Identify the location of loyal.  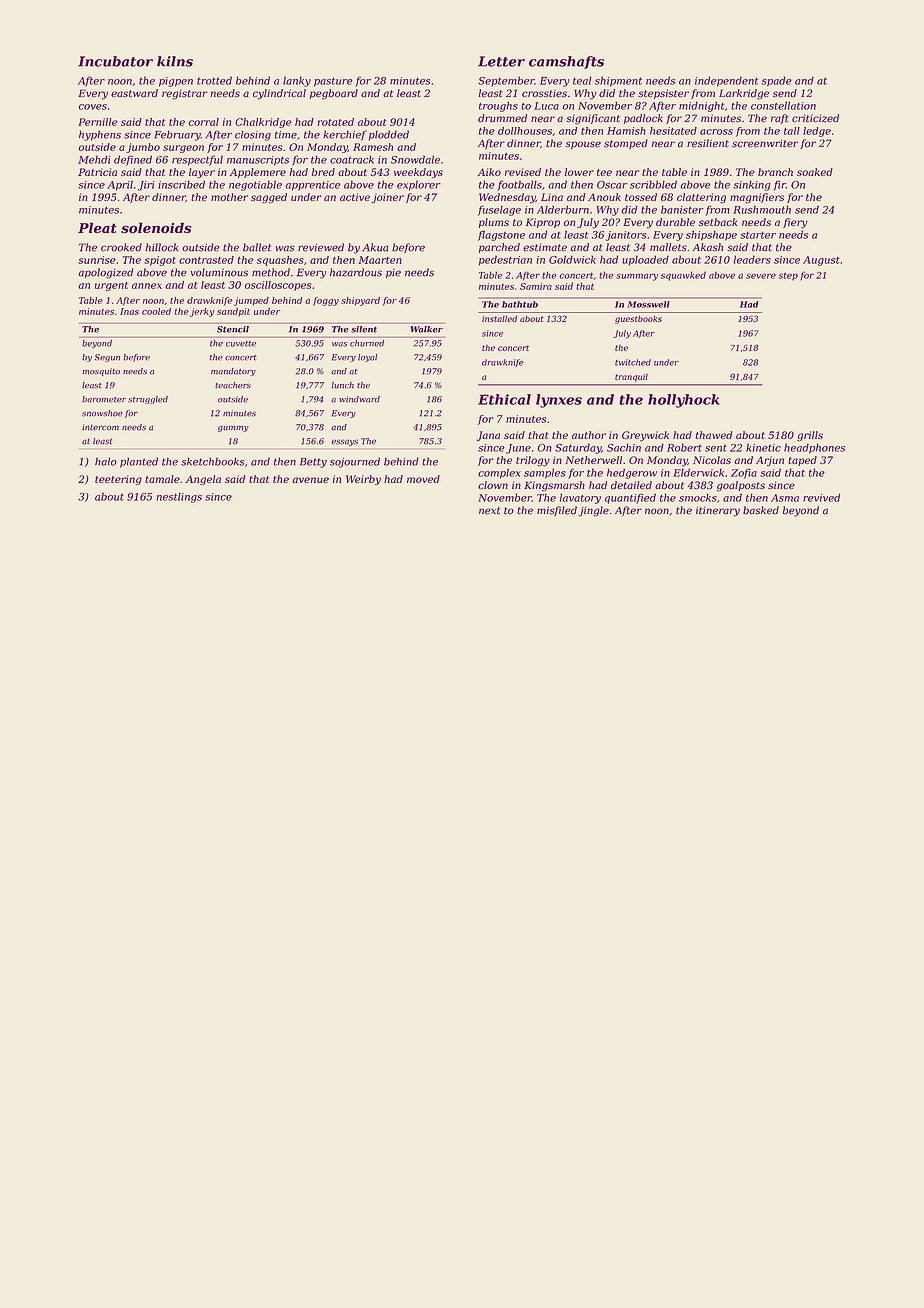
(367, 358).
